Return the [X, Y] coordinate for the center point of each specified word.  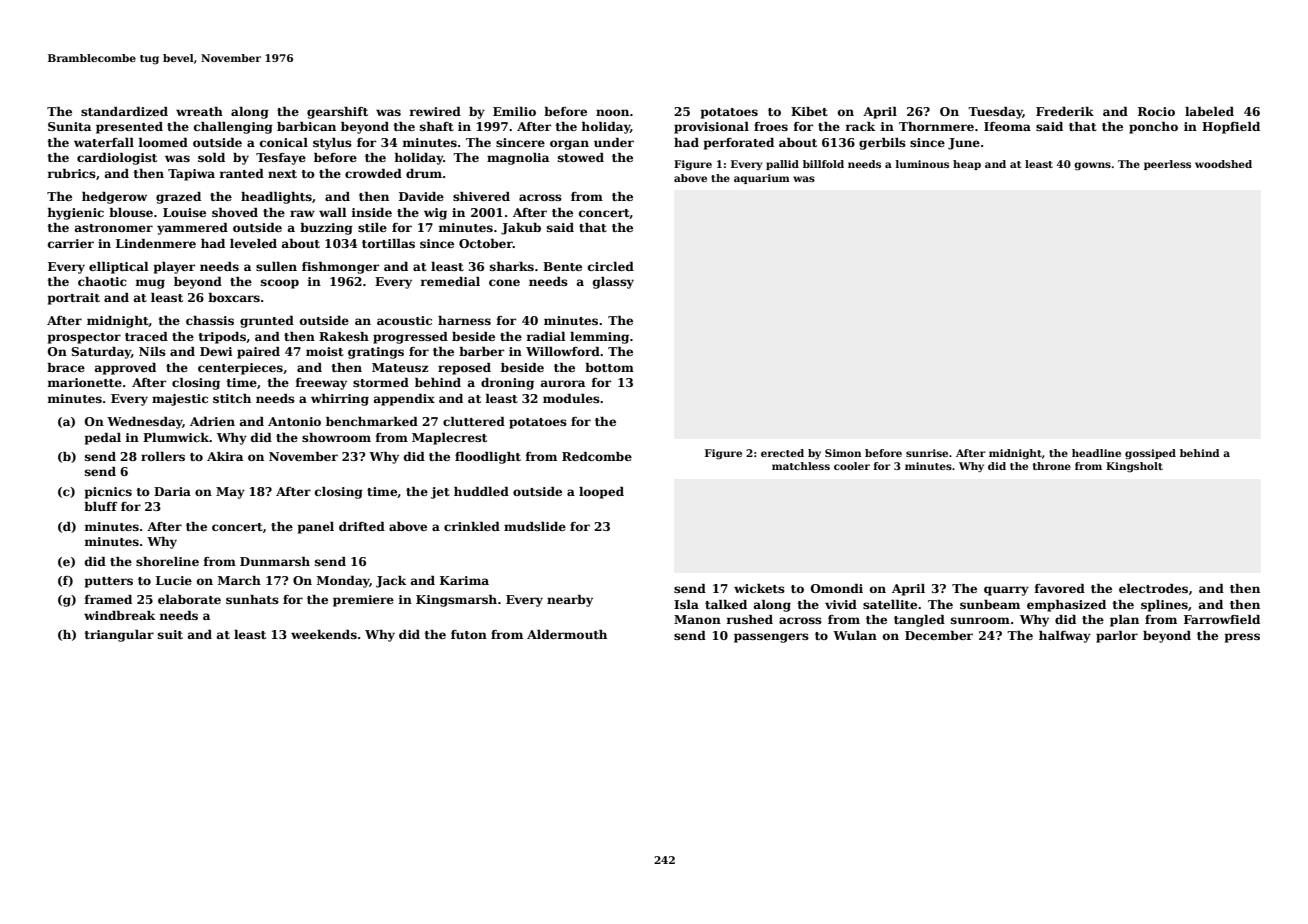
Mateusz [400, 367]
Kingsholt [1134, 467]
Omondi [837, 588]
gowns [1092, 166]
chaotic [102, 281]
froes [771, 126]
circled [611, 266]
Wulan [855, 635]
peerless [1167, 165]
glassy [613, 283]
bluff [101, 506]
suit [170, 634]
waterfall [104, 142]
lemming [599, 338]
